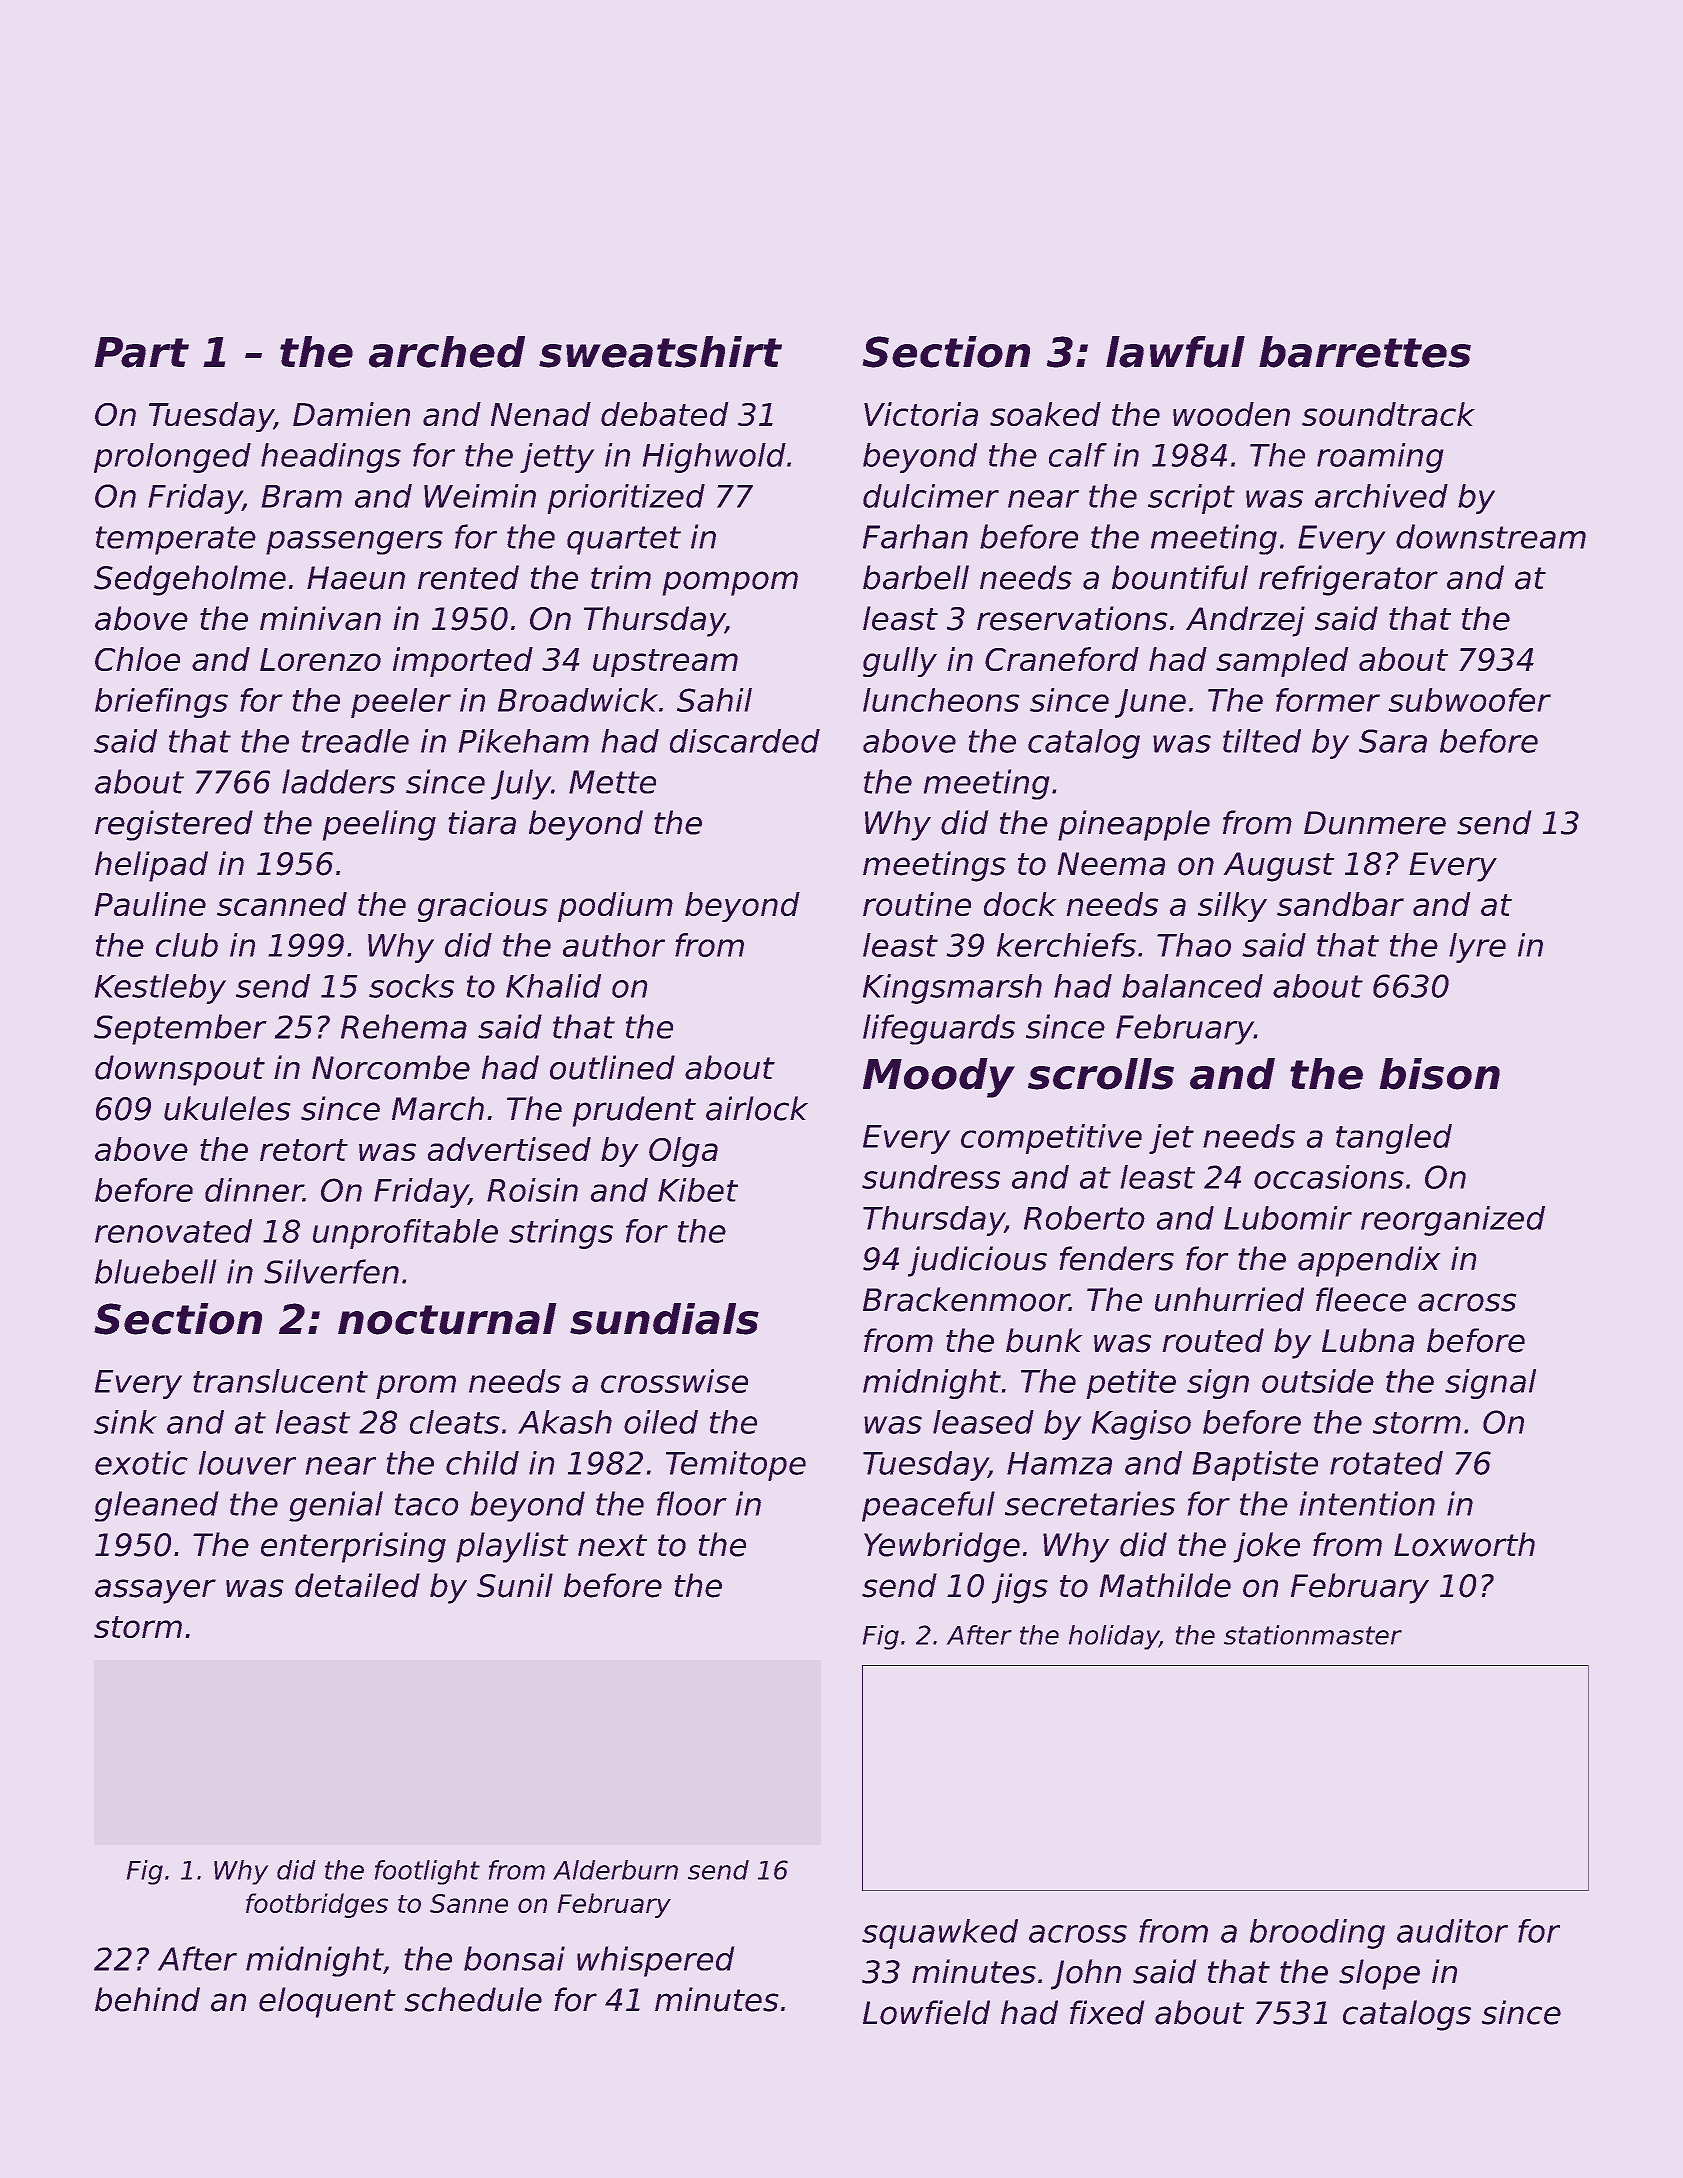 The width and height of the page is (1683, 2178). I want to click on pompom, so click(730, 583).
